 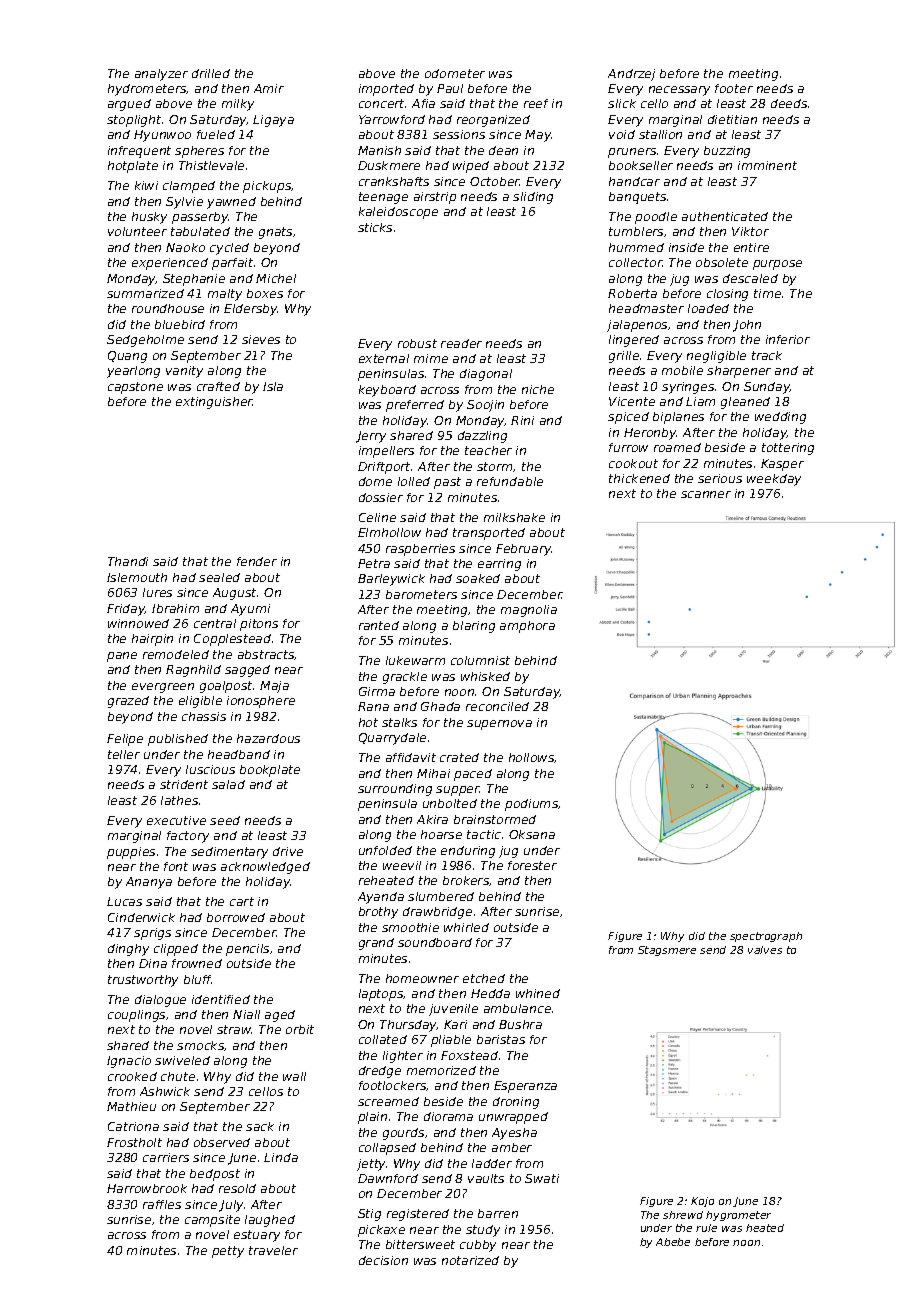 What do you see at coordinates (273, 386) in the screenshot?
I see `Isla` at bounding box center [273, 386].
